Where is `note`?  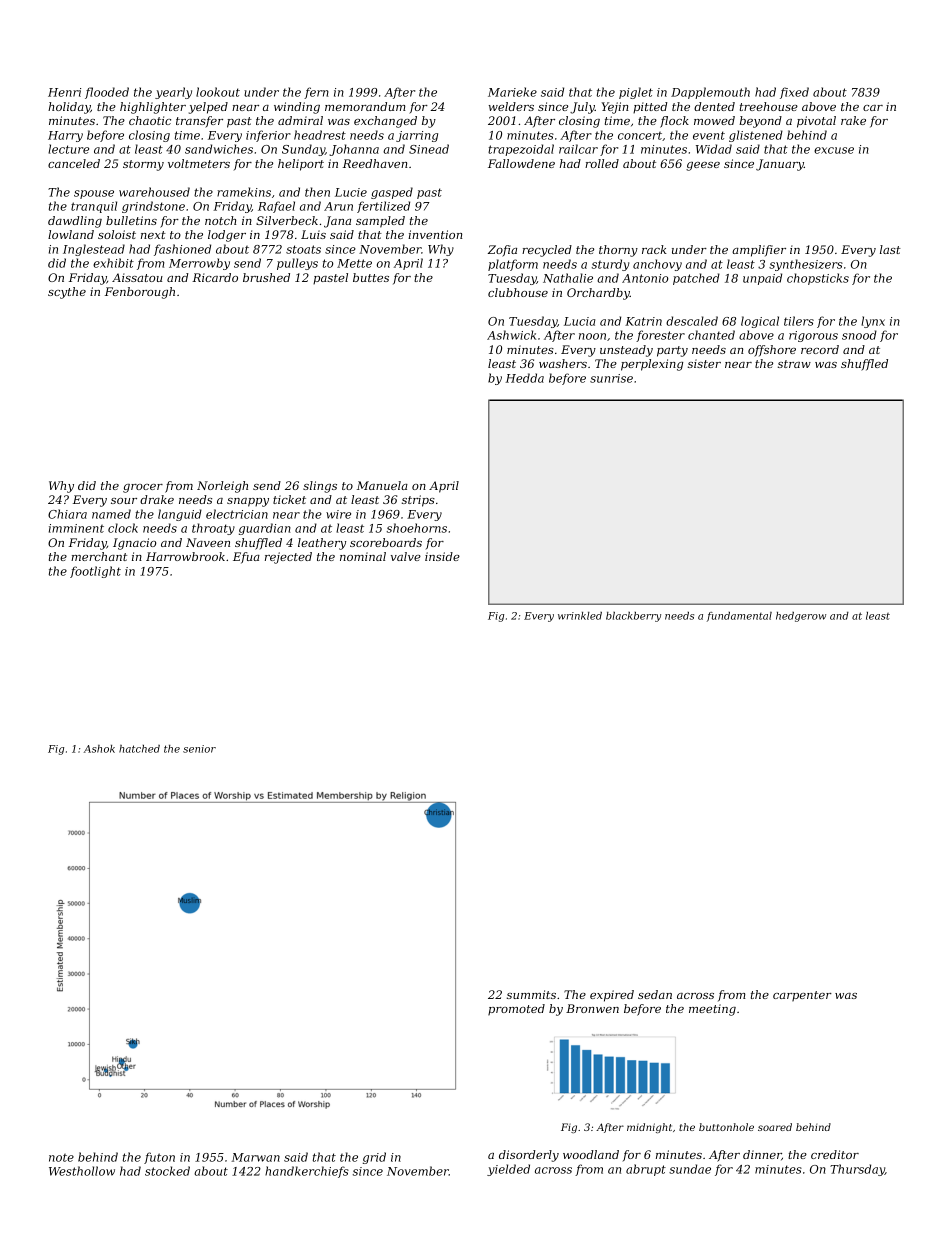 note is located at coordinates (61, 1158).
